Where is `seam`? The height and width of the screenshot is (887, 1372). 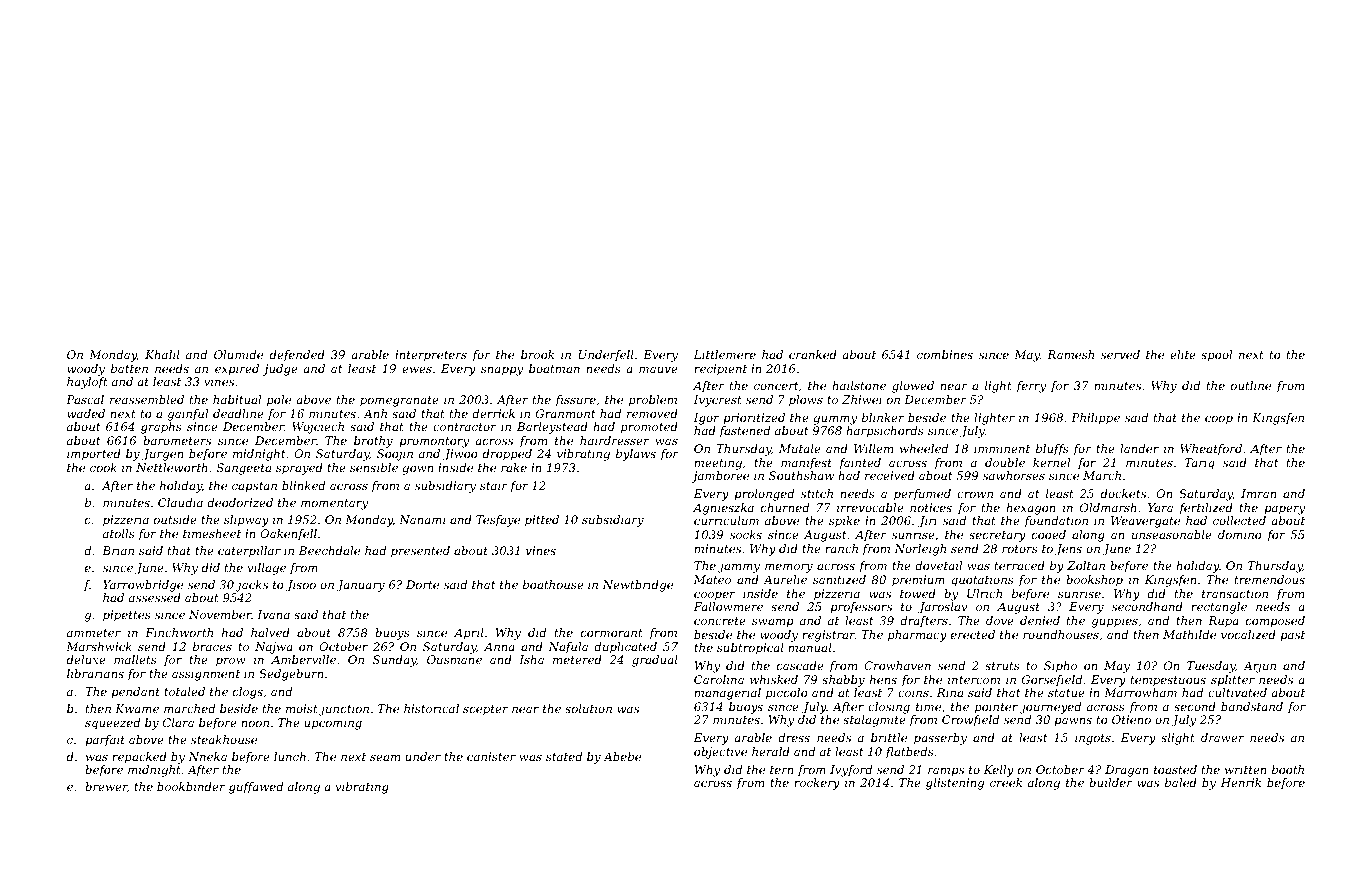
seam is located at coordinates (385, 758).
